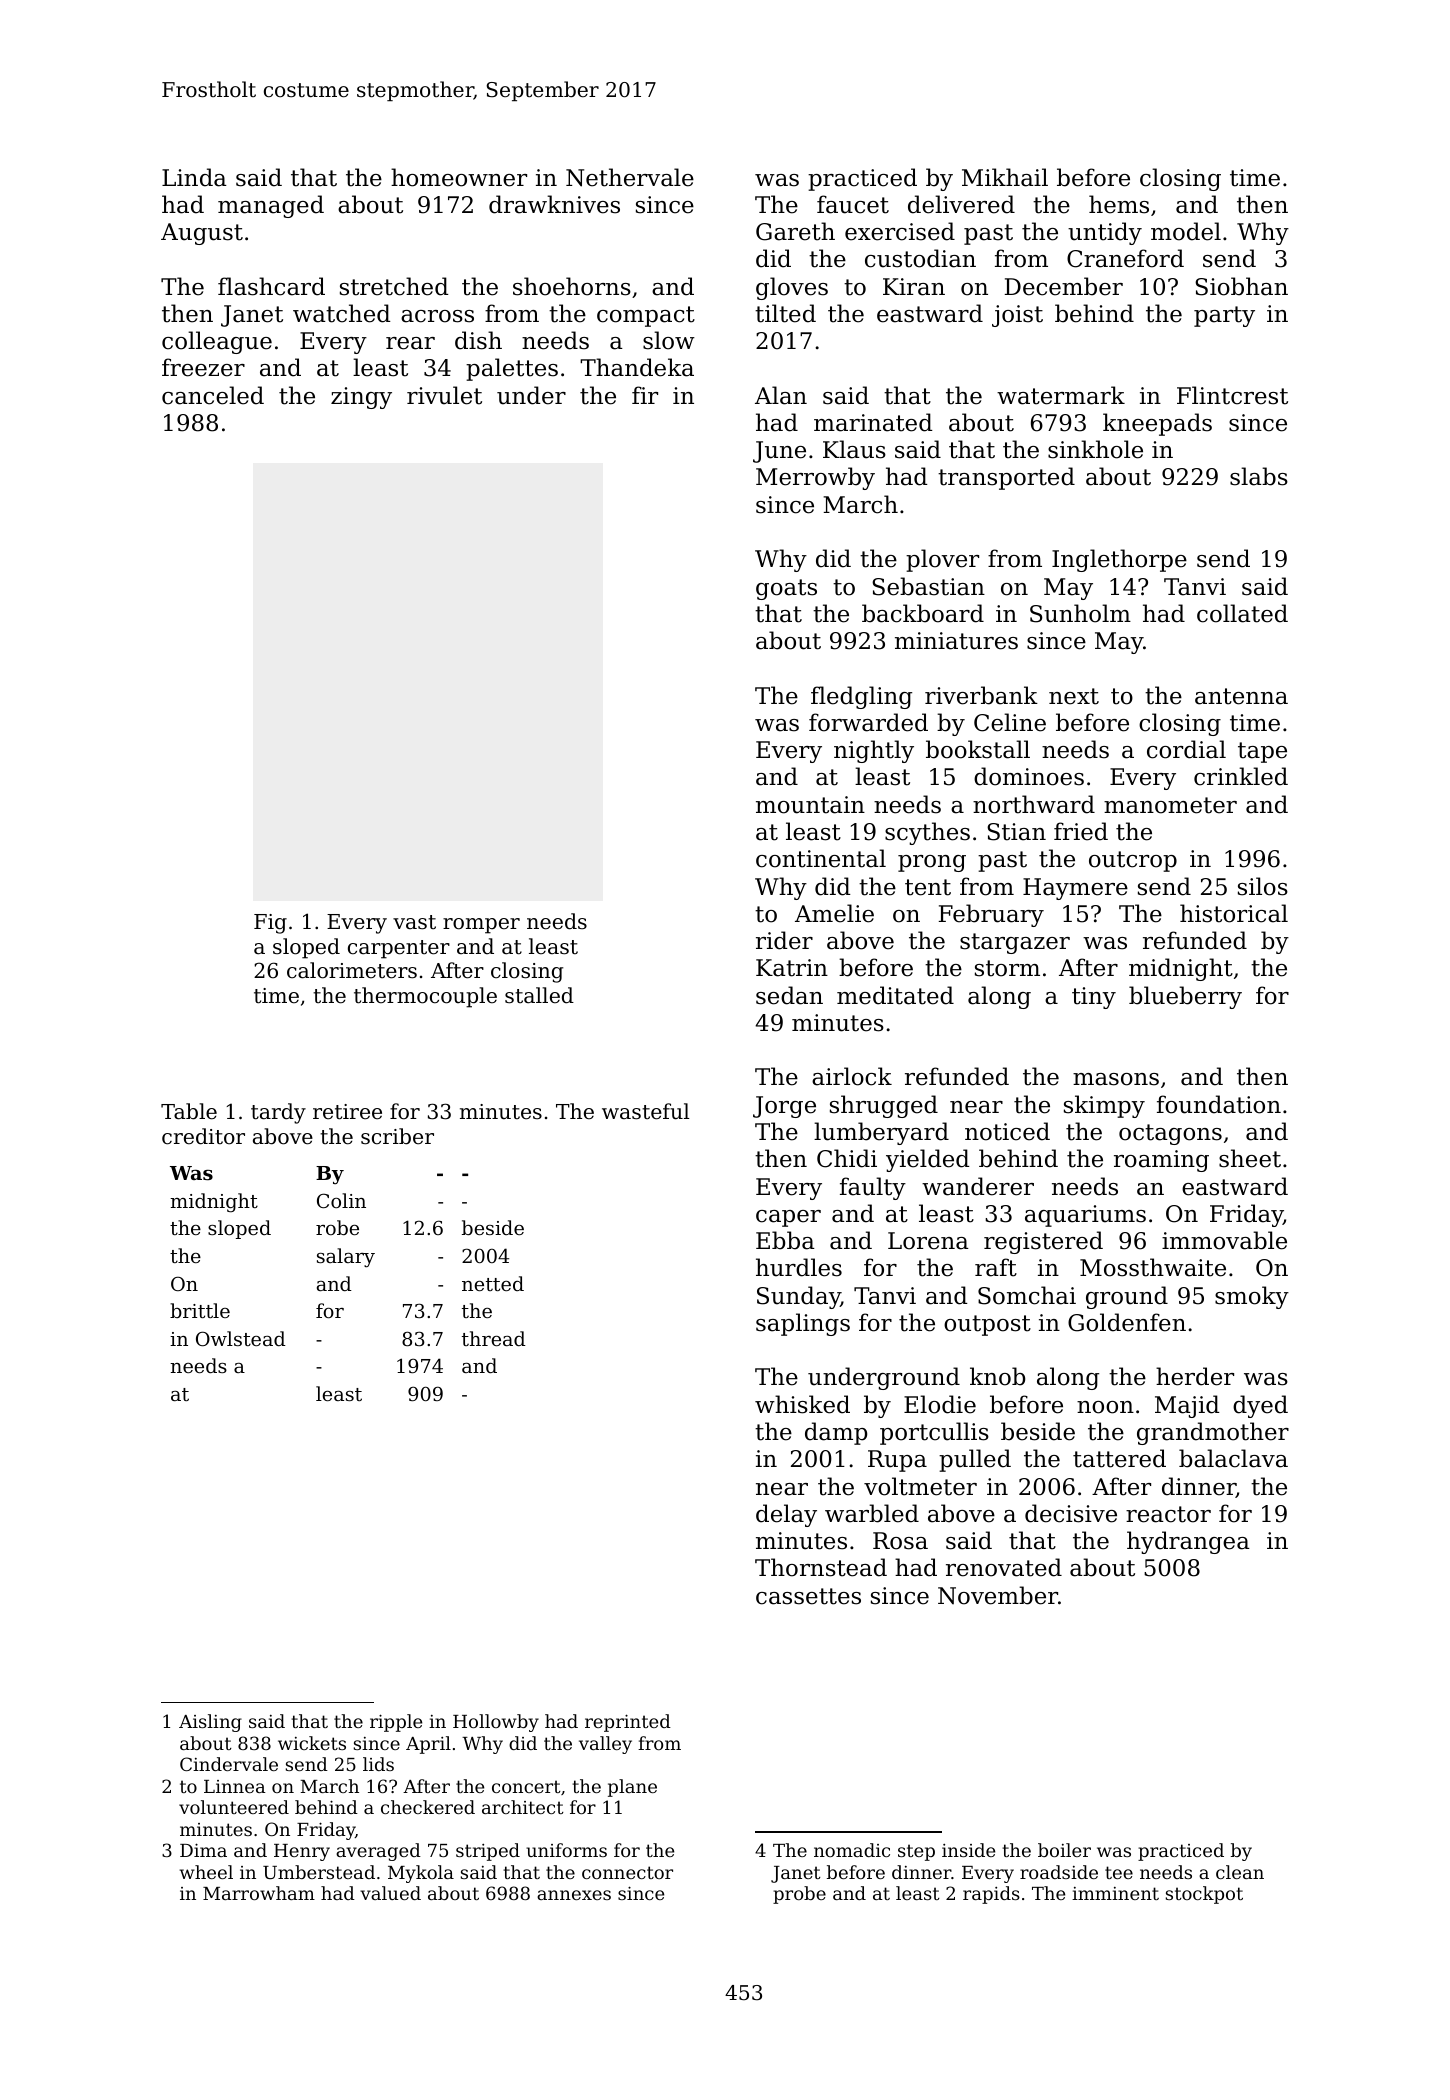 The height and width of the screenshot is (2100, 1450). What do you see at coordinates (1185, 997) in the screenshot?
I see `blueberry` at bounding box center [1185, 997].
